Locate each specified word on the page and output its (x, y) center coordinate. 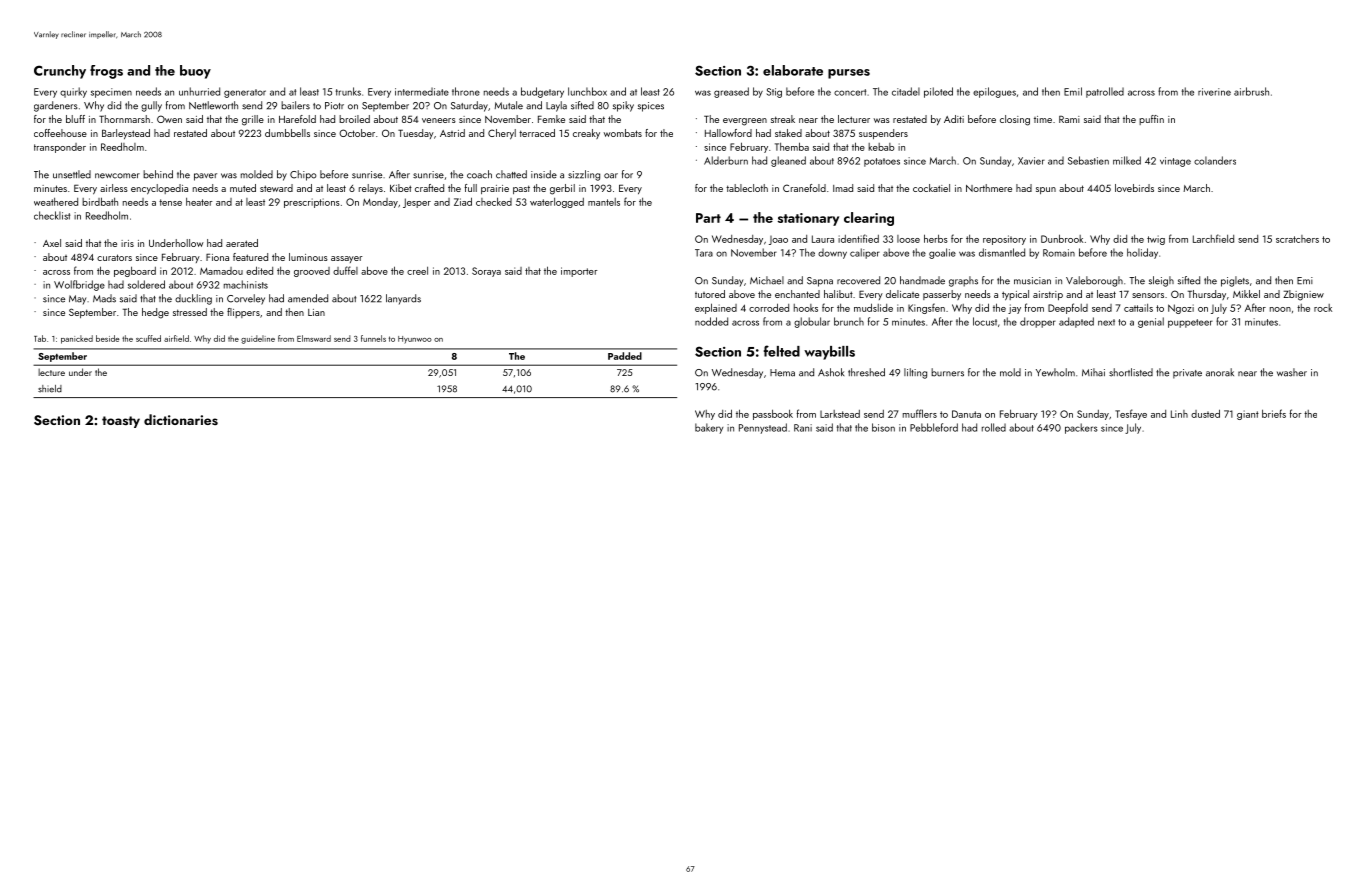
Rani (803, 428)
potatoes (882, 162)
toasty (121, 422)
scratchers (1297, 239)
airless (114, 188)
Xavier (1031, 161)
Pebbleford (934, 427)
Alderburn (726, 160)
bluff (75, 119)
